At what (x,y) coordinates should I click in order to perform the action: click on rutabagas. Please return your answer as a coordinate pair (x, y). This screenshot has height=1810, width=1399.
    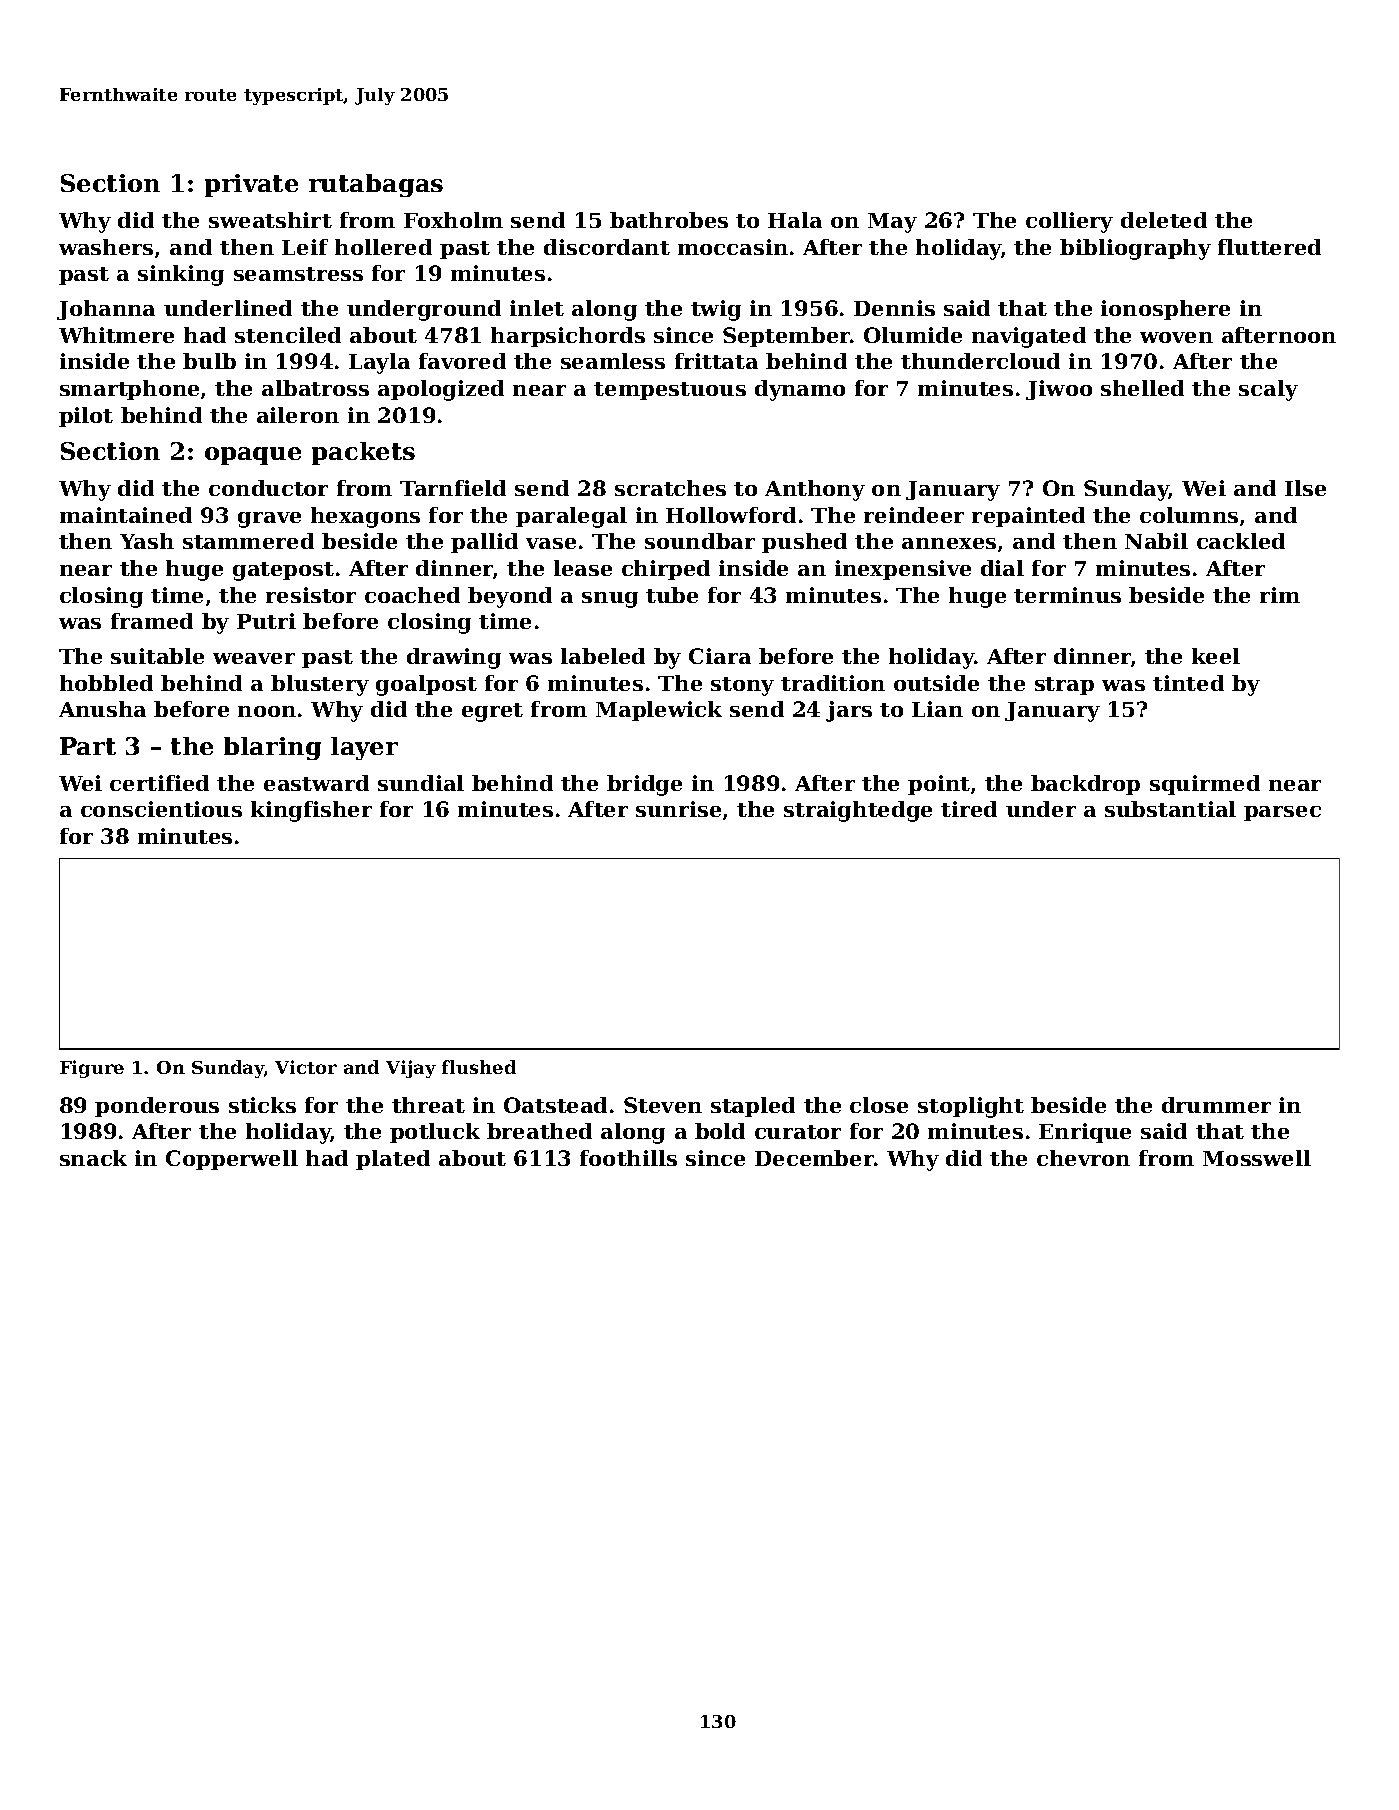
    Looking at the image, I should click on (376, 185).
